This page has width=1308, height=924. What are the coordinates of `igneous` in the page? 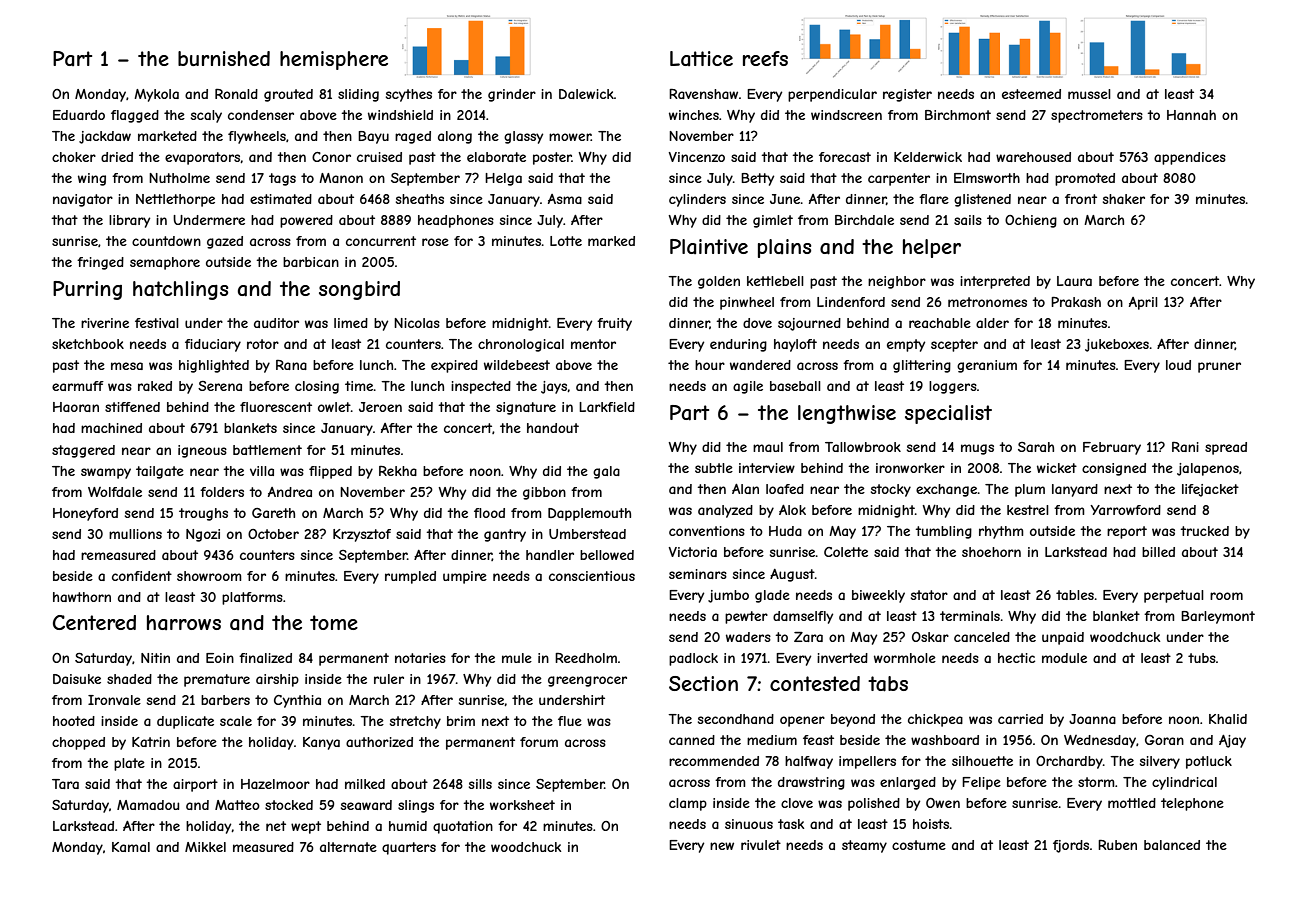 It's located at (202, 451).
